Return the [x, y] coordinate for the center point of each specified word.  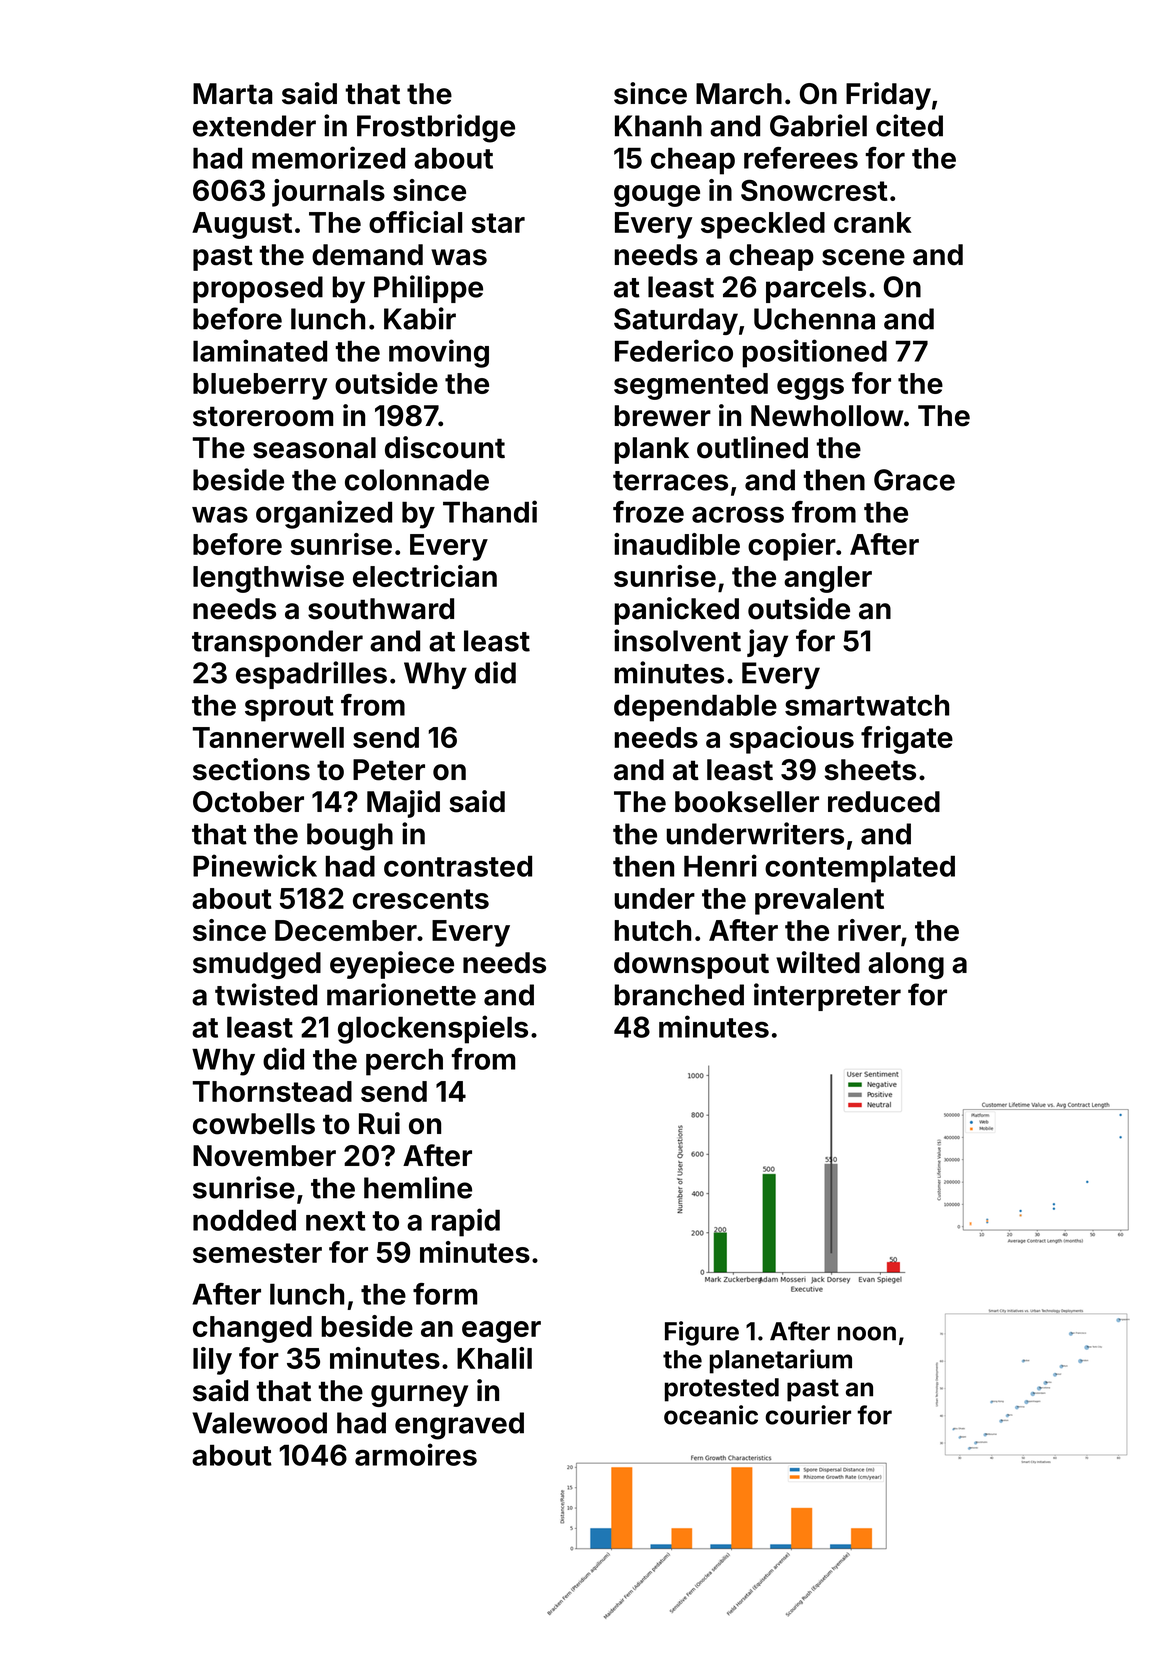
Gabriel [818, 125]
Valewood [259, 1423]
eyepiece [392, 965]
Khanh [658, 126]
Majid [403, 804]
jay [767, 643]
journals [328, 193]
